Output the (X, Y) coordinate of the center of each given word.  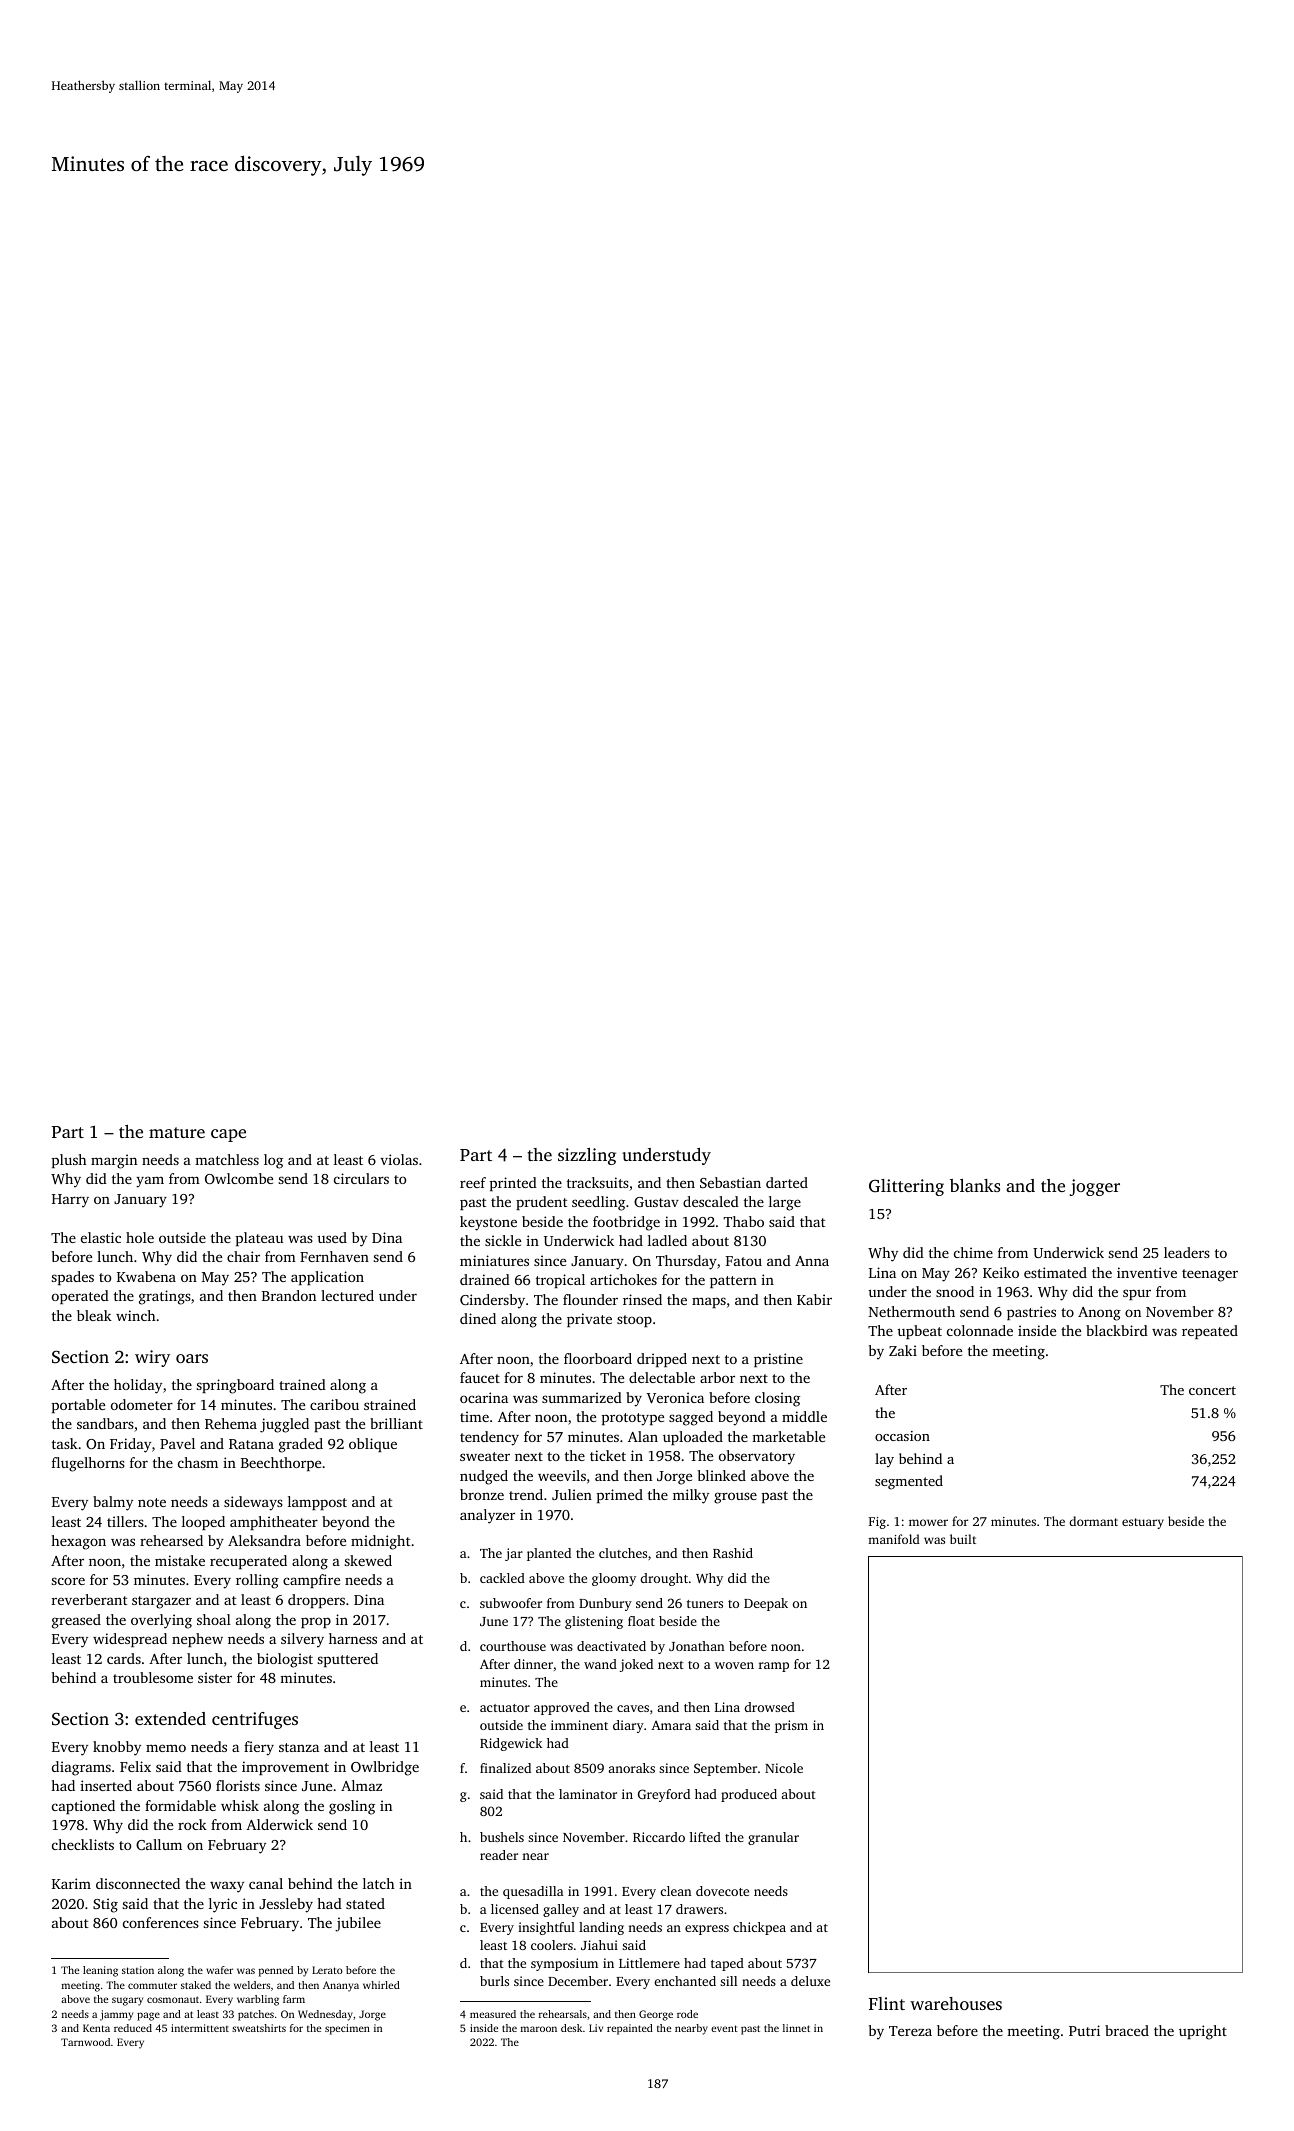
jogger (1094, 1187)
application (327, 1278)
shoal (214, 1619)
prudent (542, 1203)
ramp (774, 1667)
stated (365, 1903)
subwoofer (511, 1603)
